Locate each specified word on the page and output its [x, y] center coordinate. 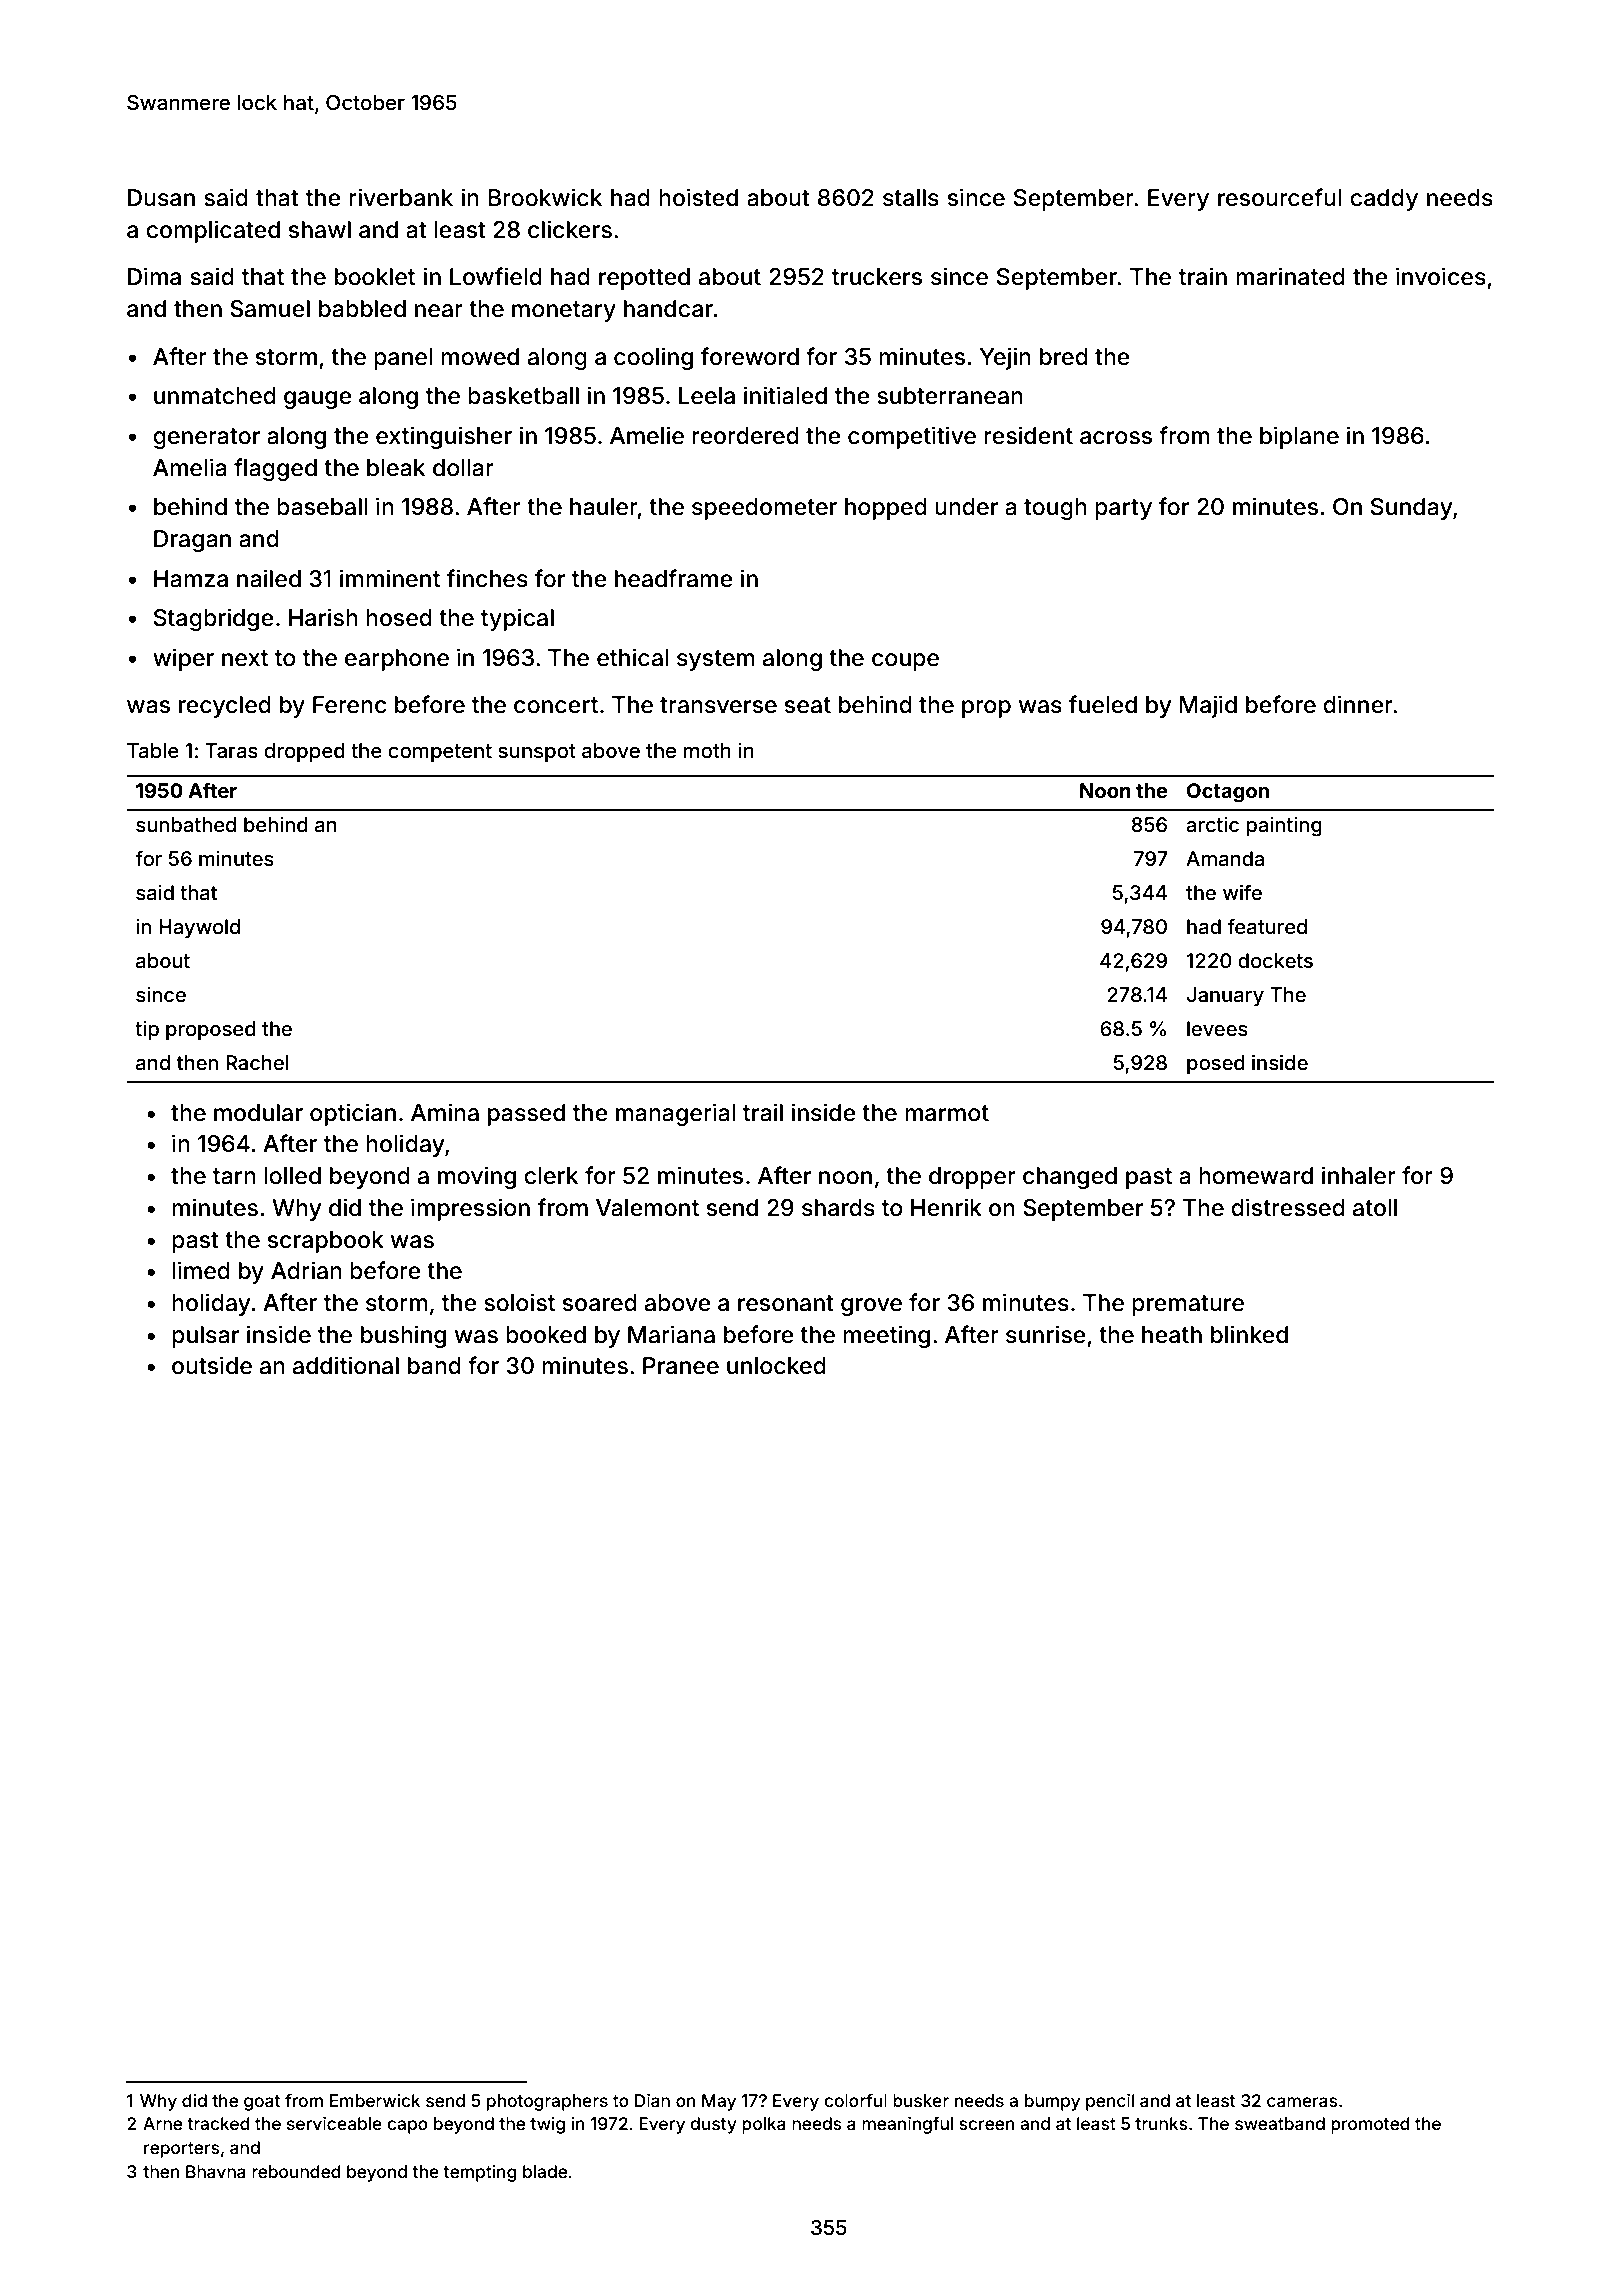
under [966, 507]
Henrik [946, 1207]
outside [212, 1365]
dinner [1358, 704]
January [1225, 996]
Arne [162, 2123]
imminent [390, 578]
